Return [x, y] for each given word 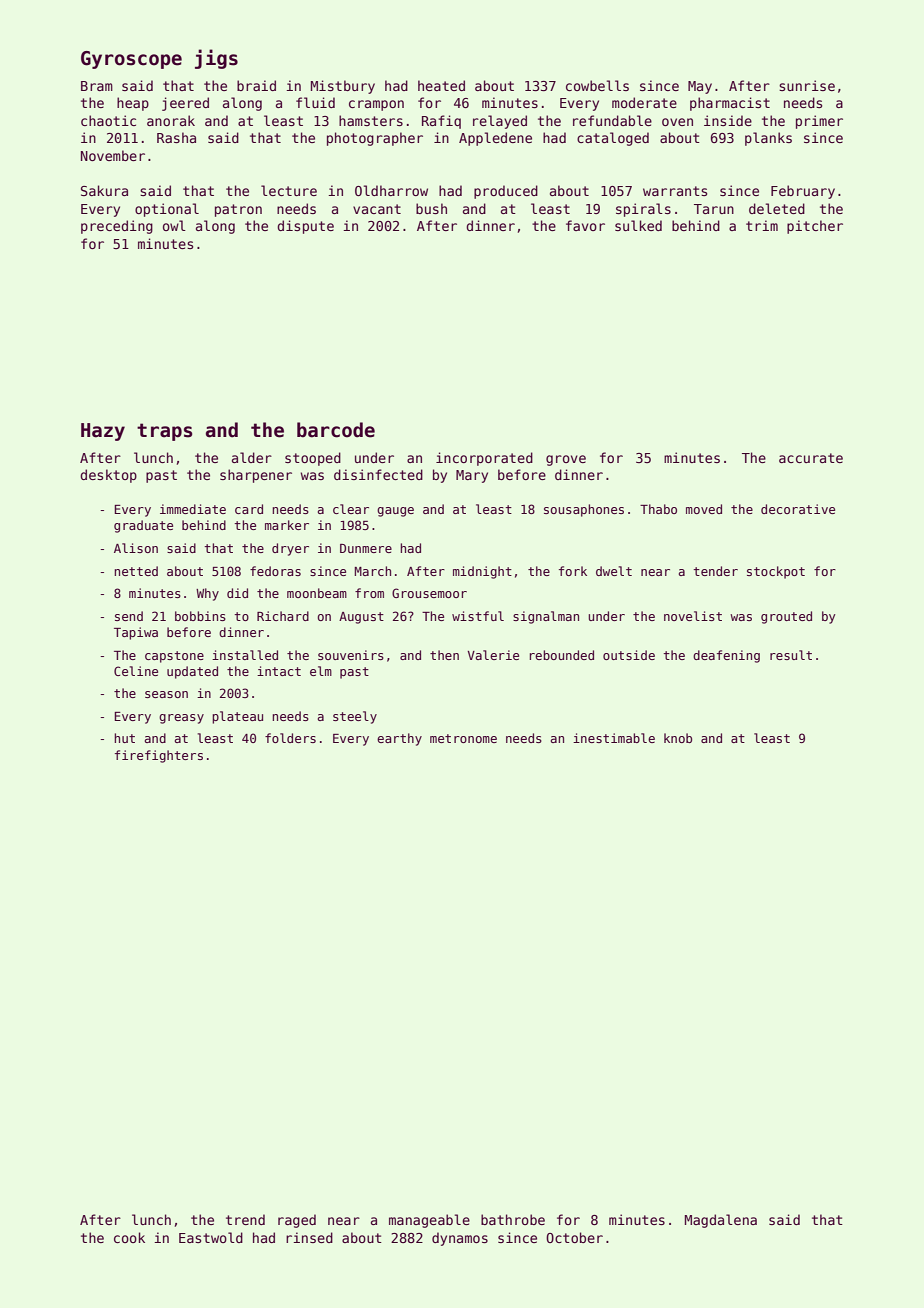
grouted [786, 617]
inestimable [614, 738]
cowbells [597, 85]
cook [129, 1237]
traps [164, 432]
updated [192, 672]
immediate [193, 509]
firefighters [159, 756]
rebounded [562, 655]
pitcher [815, 227]
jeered [185, 104]
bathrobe [513, 1219]
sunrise [807, 85]
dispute [305, 227]
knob [678, 738]
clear [351, 509]
